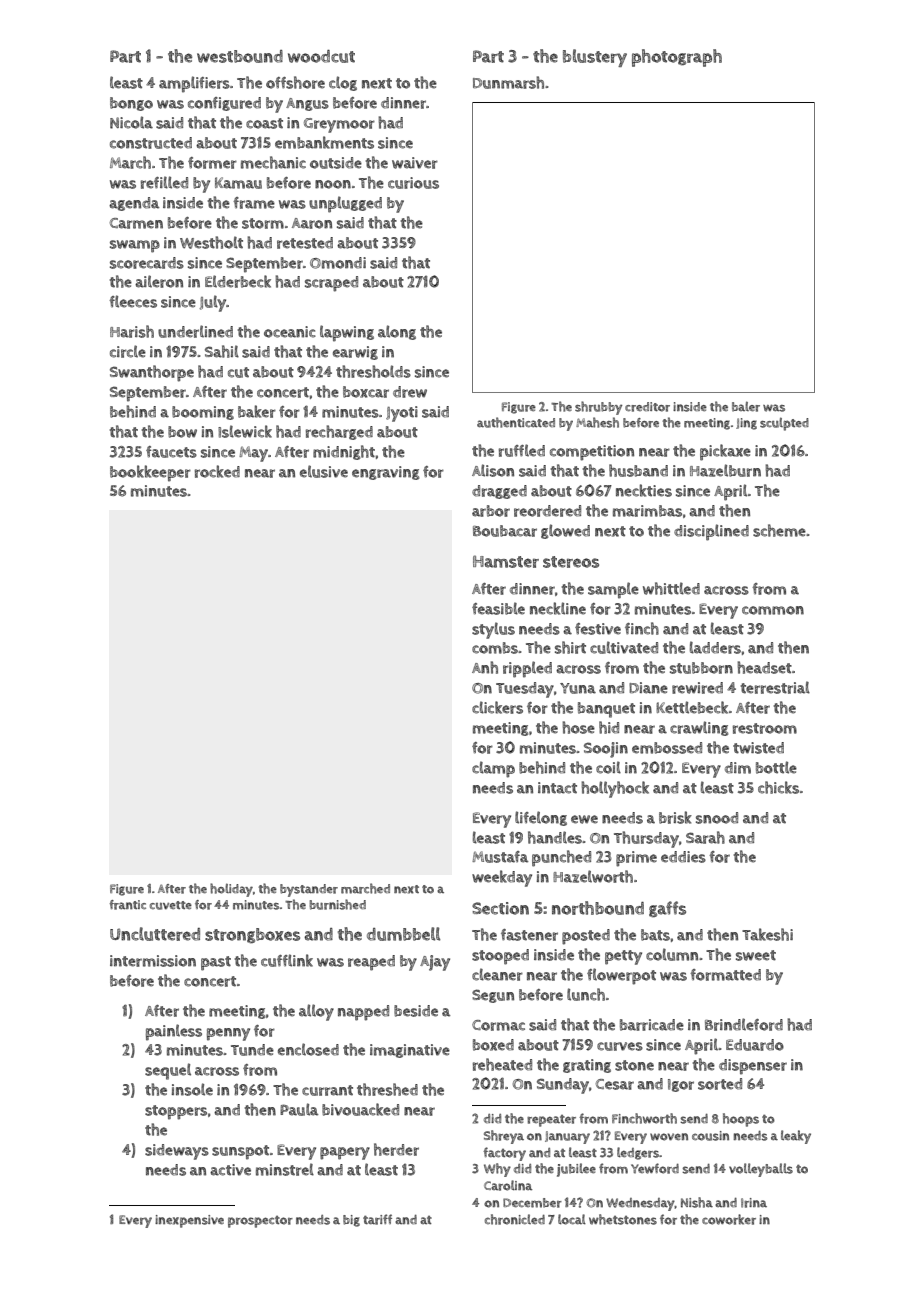 This image has height=1308, width=924. What do you see at coordinates (711, 532) in the image?
I see `disciplined` at bounding box center [711, 532].
